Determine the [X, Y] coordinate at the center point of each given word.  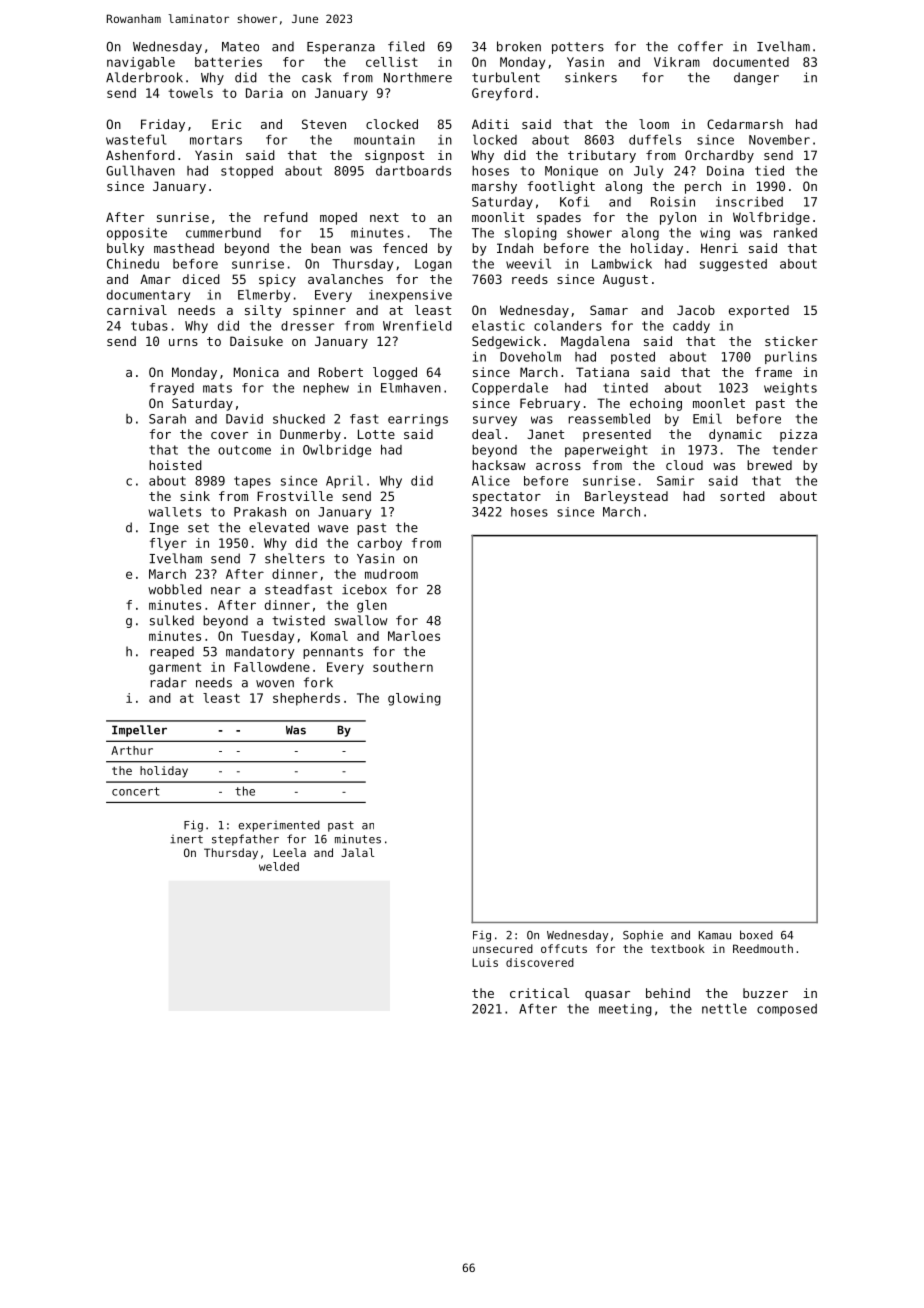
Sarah [167, 419]
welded [279, 866]
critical [539, 993]
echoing [656, 404]
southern [403, 667]
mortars [216, 140]
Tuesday [267, 637]
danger [756, 78]
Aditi [490, 124]
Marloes [414, 636]
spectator [507, 498]
